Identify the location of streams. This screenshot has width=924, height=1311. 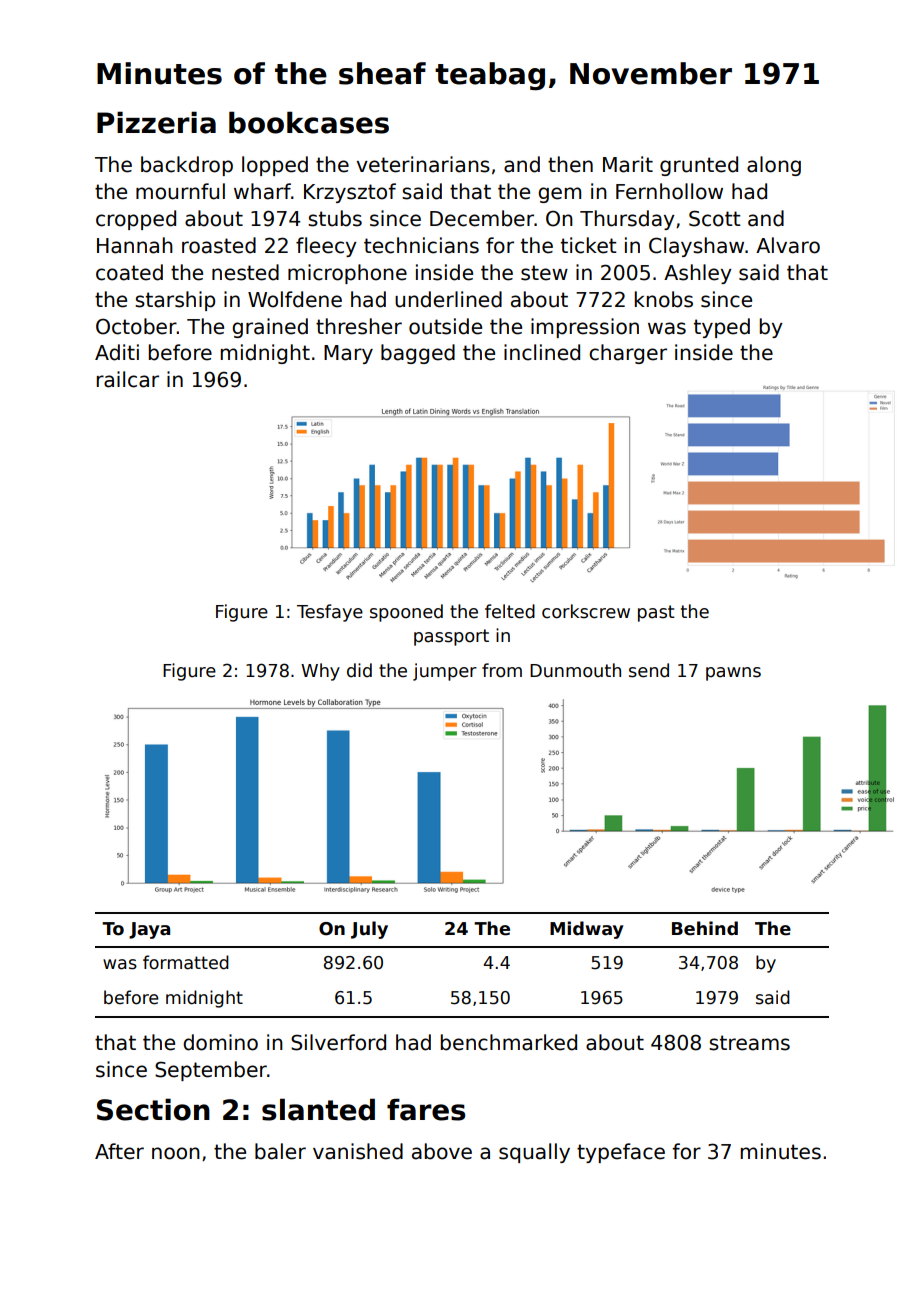
(749, 1043).
